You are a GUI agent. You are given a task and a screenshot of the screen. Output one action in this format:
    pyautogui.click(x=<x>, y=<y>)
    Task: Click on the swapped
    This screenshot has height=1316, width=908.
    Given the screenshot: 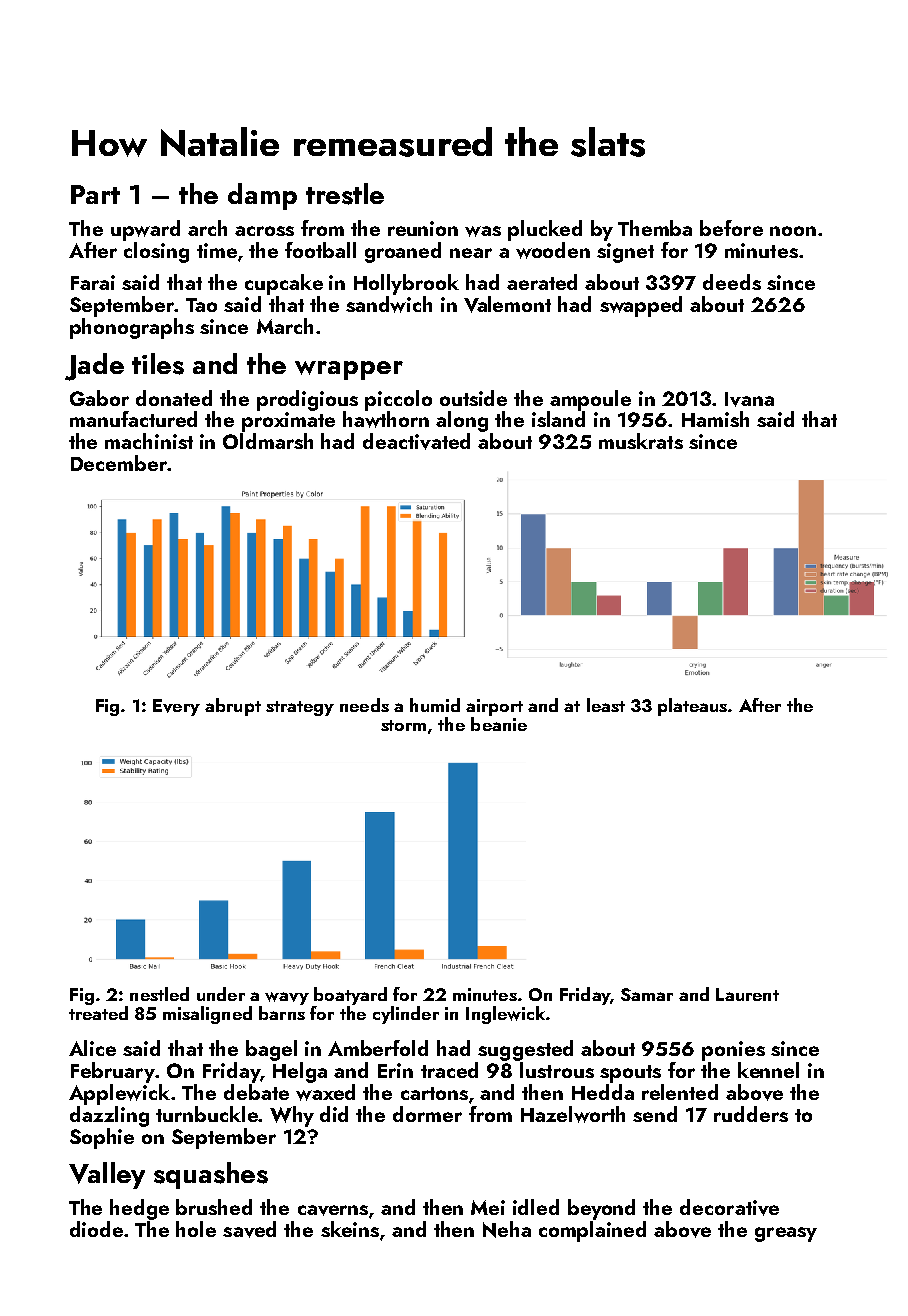 What is the action you would take?
    pyautogui.click(x=641, y=306)
